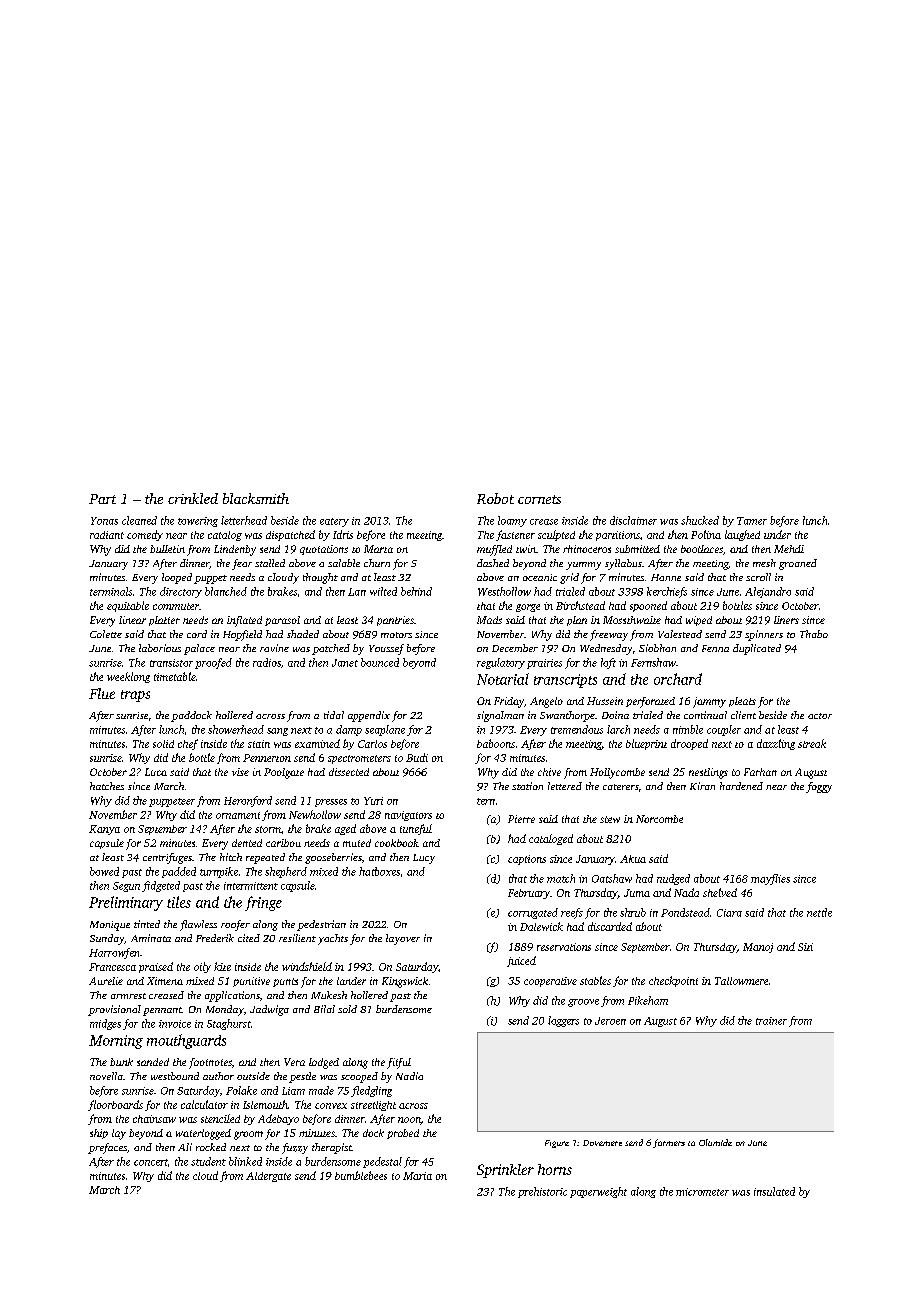 The image size is (924, 1308). I want to click on waterlogged, so click(203, 1134).
